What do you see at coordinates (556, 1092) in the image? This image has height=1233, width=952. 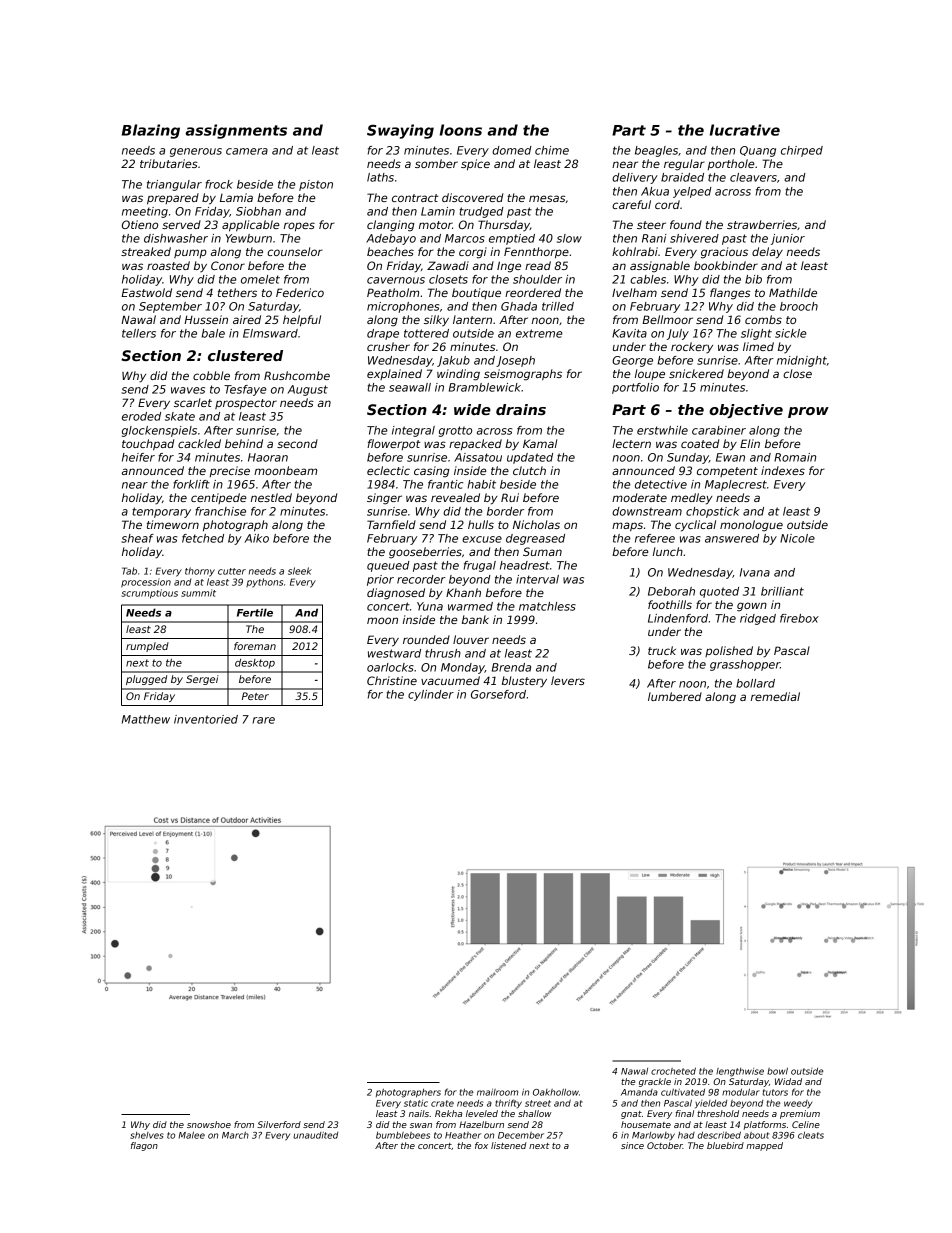 I see `Oakhollow` at bounding box center [556, 1092].
